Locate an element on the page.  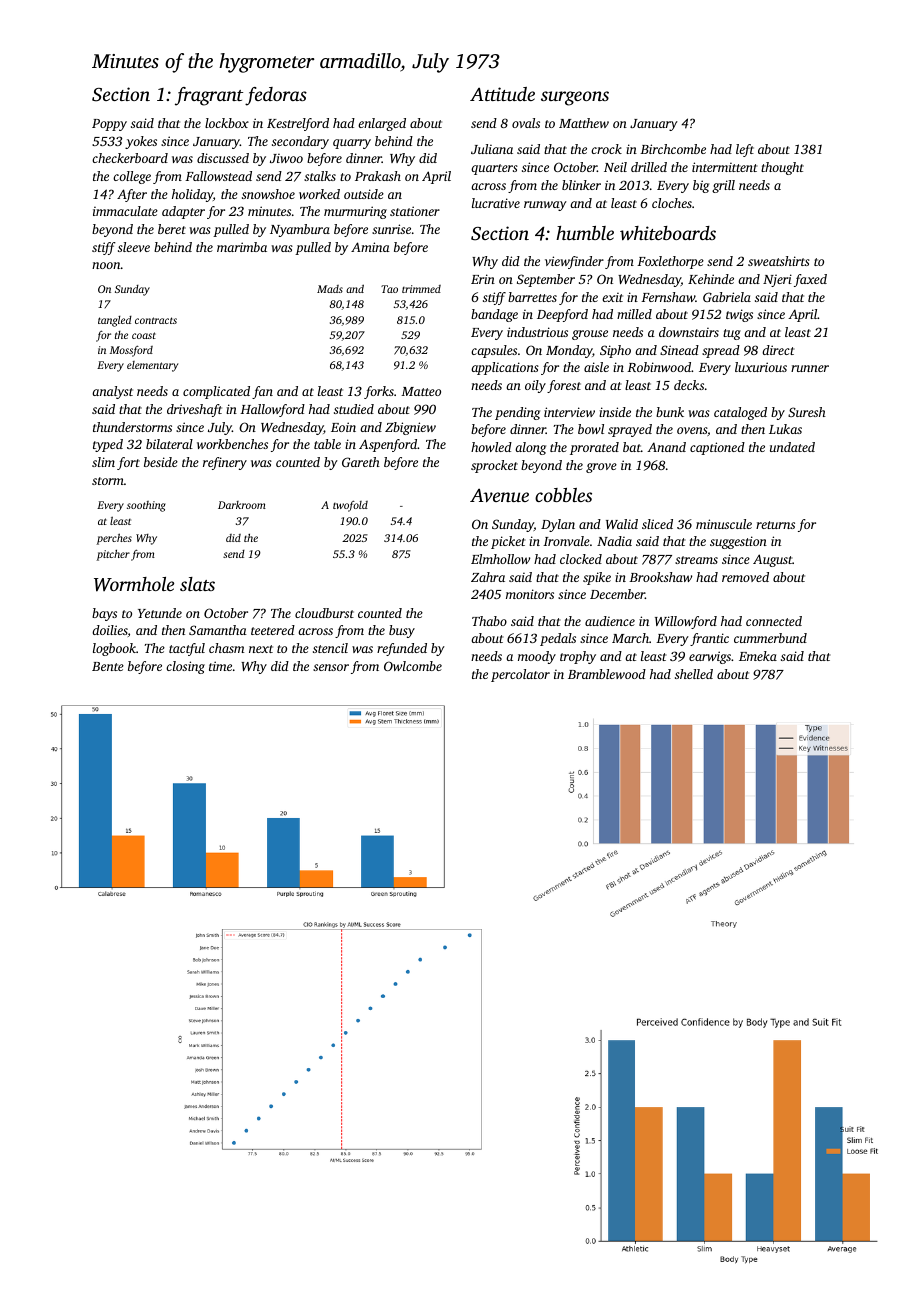
time is located at coordinates (220, 666).
